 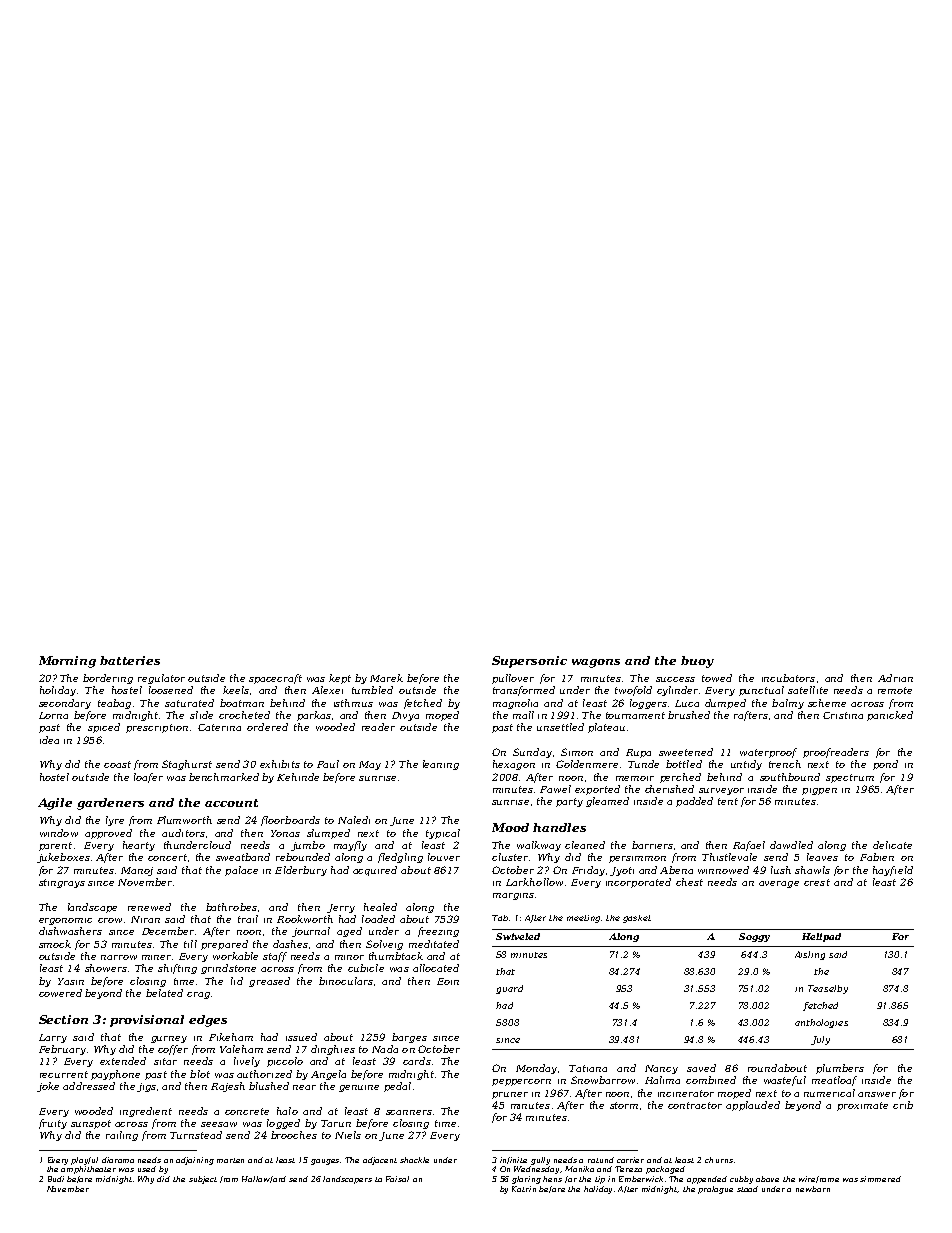 I want to click on applauded, so click(x=753, y=1106).
